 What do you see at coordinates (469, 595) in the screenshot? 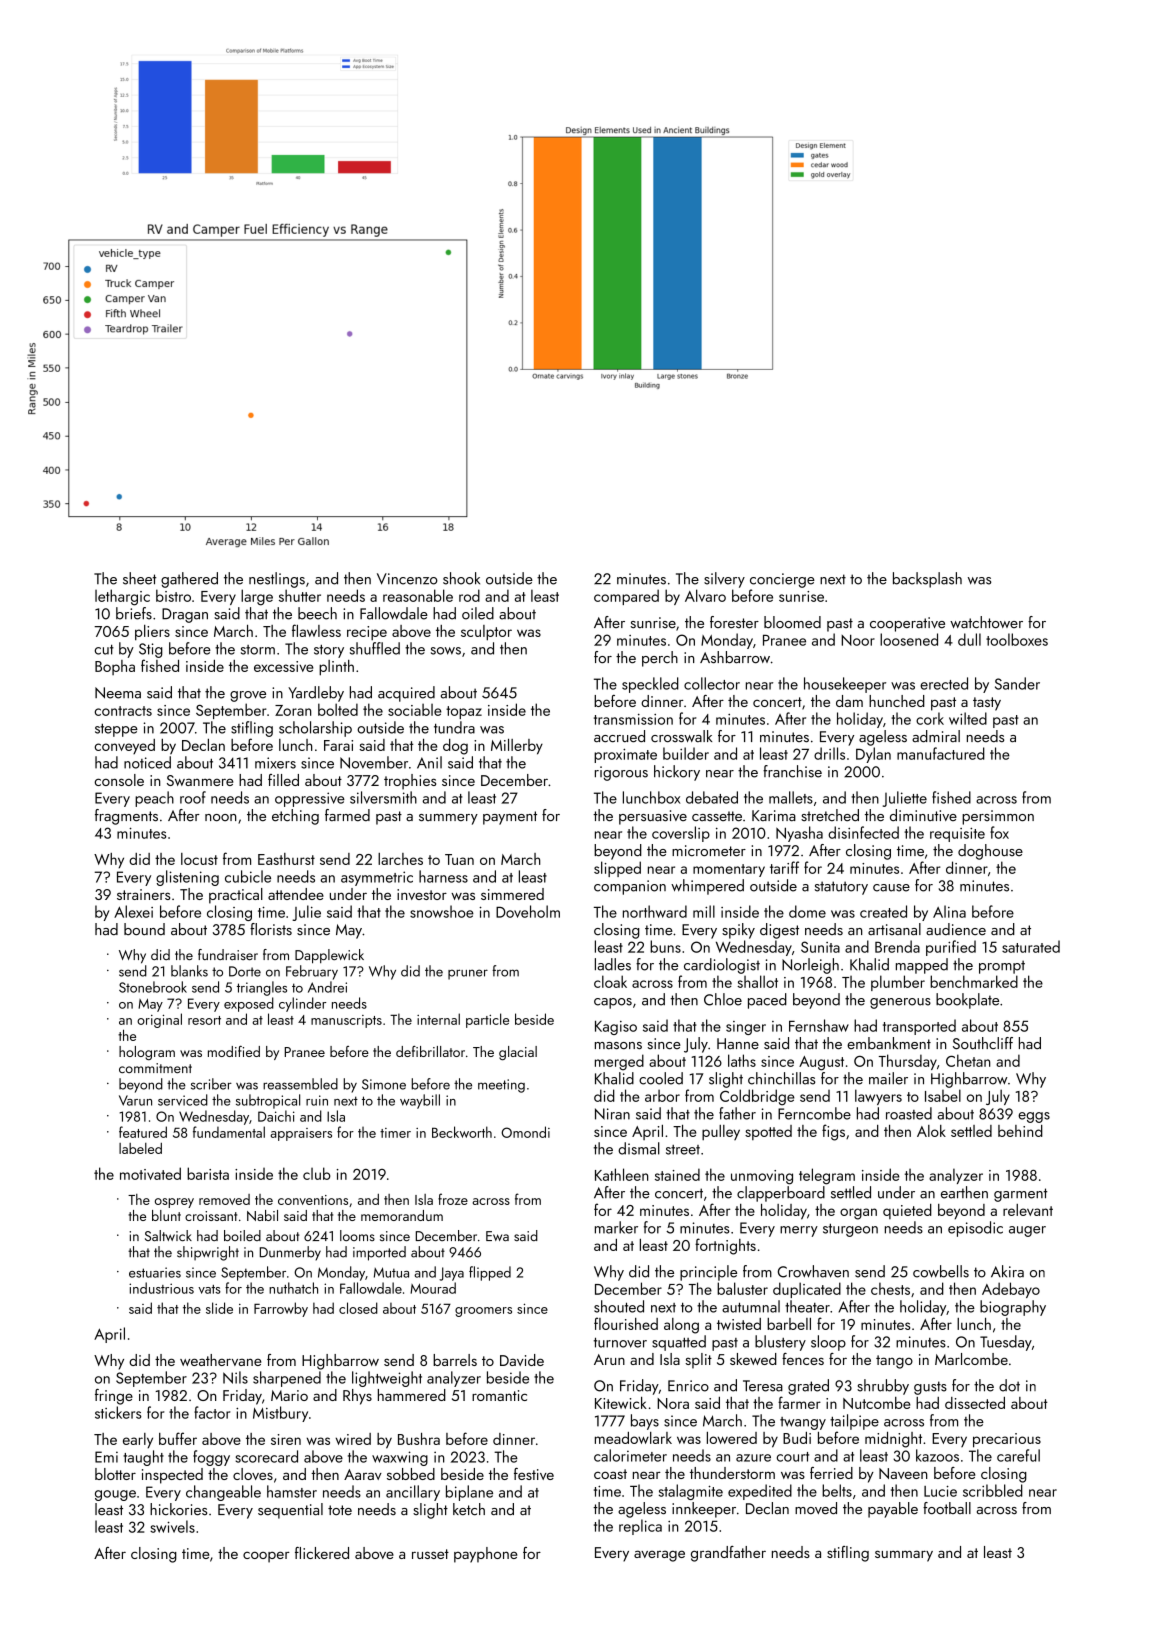
I see `rod` at bounding box center [469, 595].
